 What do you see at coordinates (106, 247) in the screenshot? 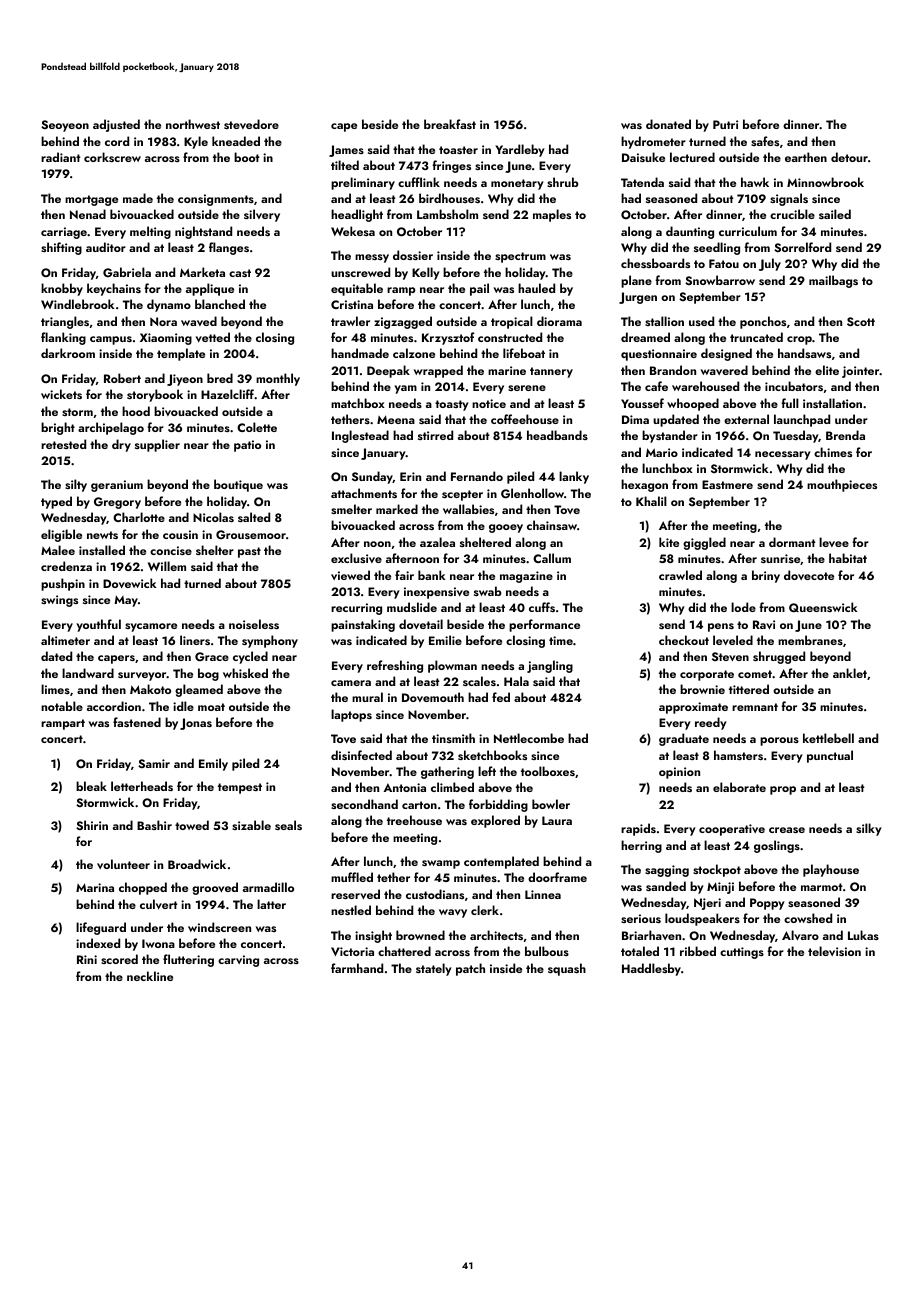
I see `auditor` at bounding box center [106, 247].
